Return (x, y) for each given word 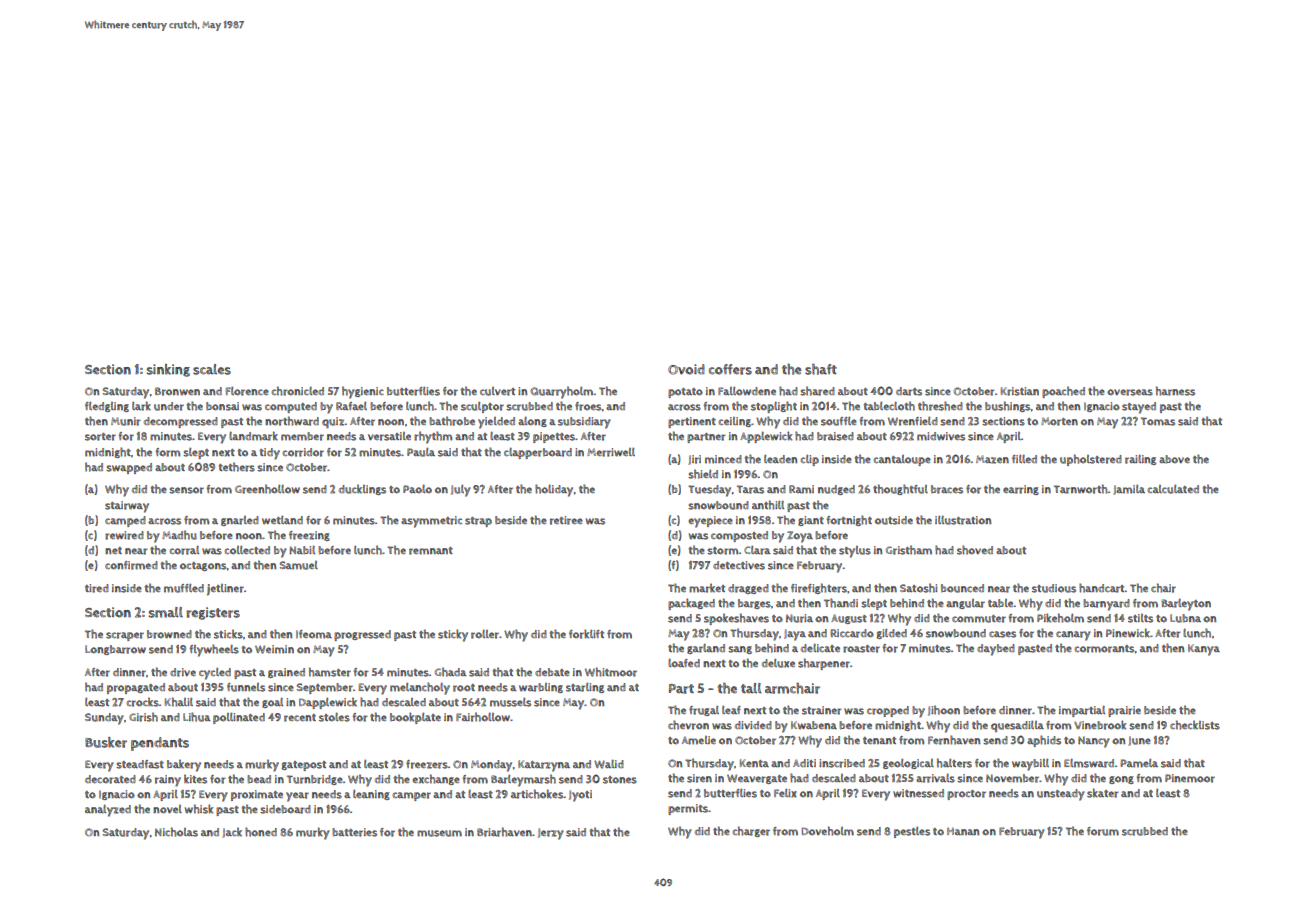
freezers (427, 764)
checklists (1195, 725)
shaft (821, 369)
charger (751, 831)
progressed (362, 635)
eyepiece (710, 522)
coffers (730, 369)
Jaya (795, 635)
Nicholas (176, 832)
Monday (491, 766)
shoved (975, 550)
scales (212, 369)
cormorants (1105, 649)
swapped (129, 468)
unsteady (1061, 795)
